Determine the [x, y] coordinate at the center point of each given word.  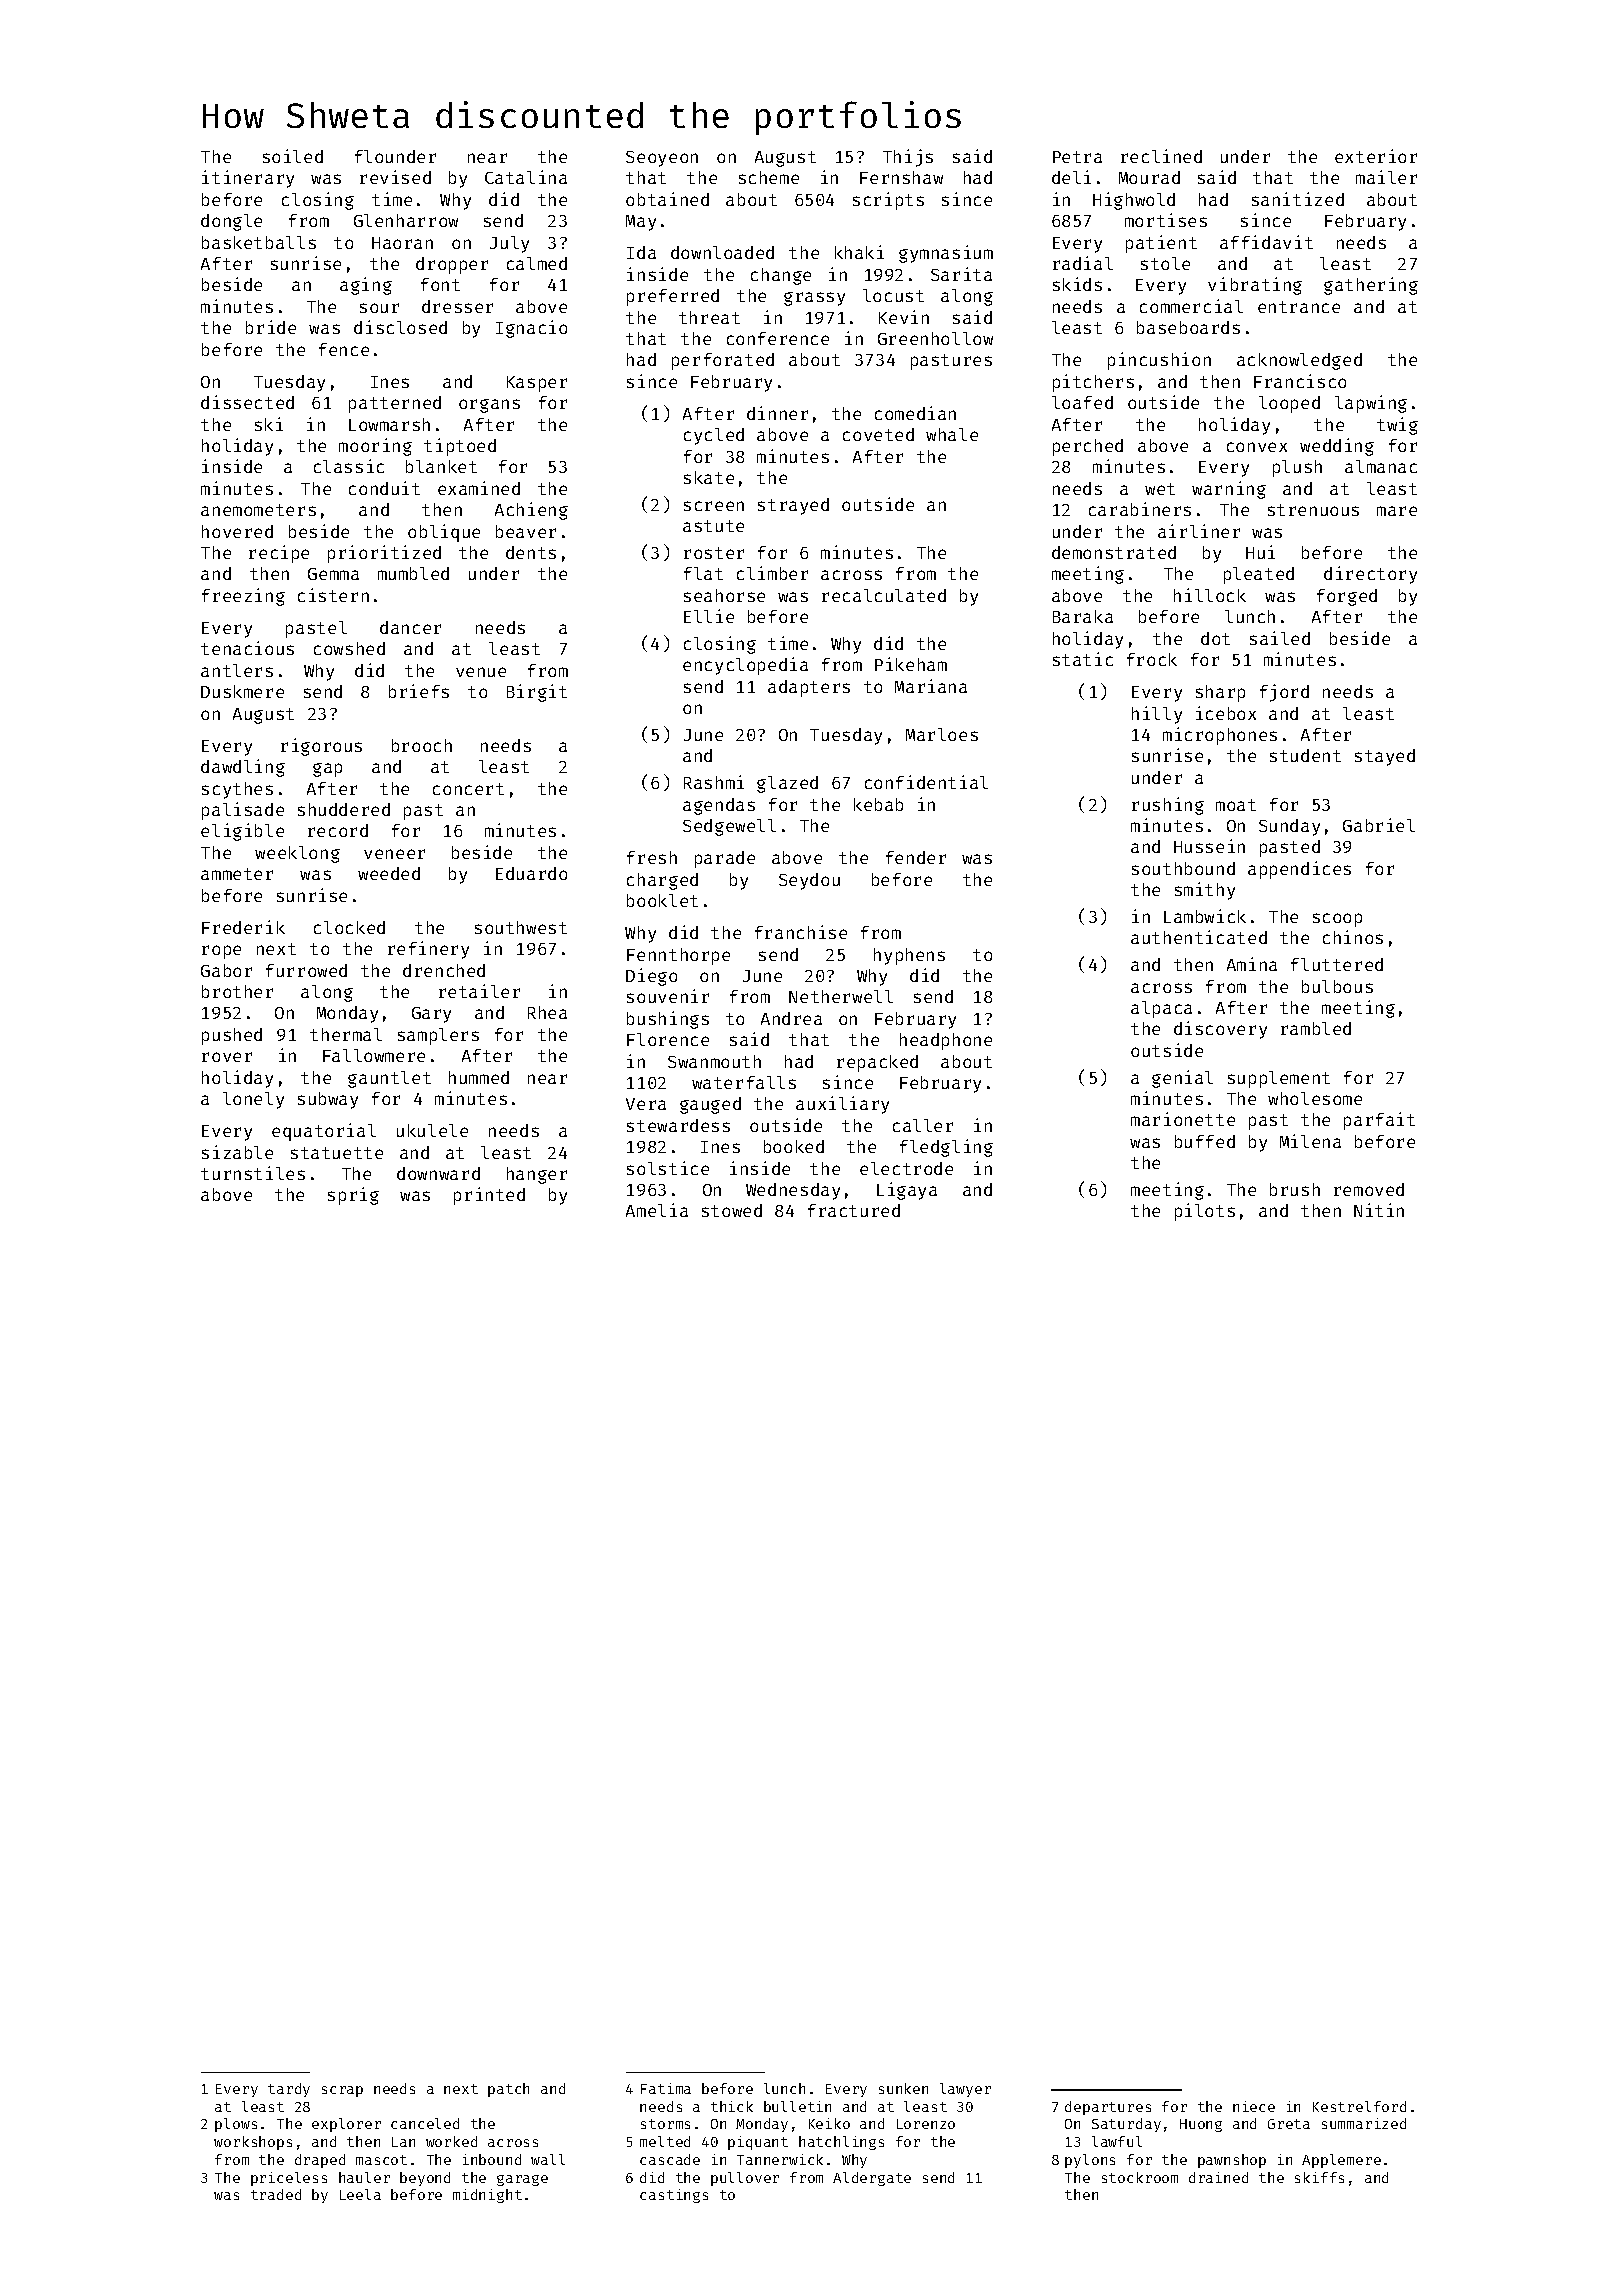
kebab [878, 804]
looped [1289, 404]
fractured [854, 1210]
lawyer [965, 2090]
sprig [353, 1196]
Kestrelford [1359, 2106]
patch [508, 2090]
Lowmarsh [389, 424]
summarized [1364, 2123]
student [1305, 755]
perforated [723, 361]
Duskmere [242, 691]
